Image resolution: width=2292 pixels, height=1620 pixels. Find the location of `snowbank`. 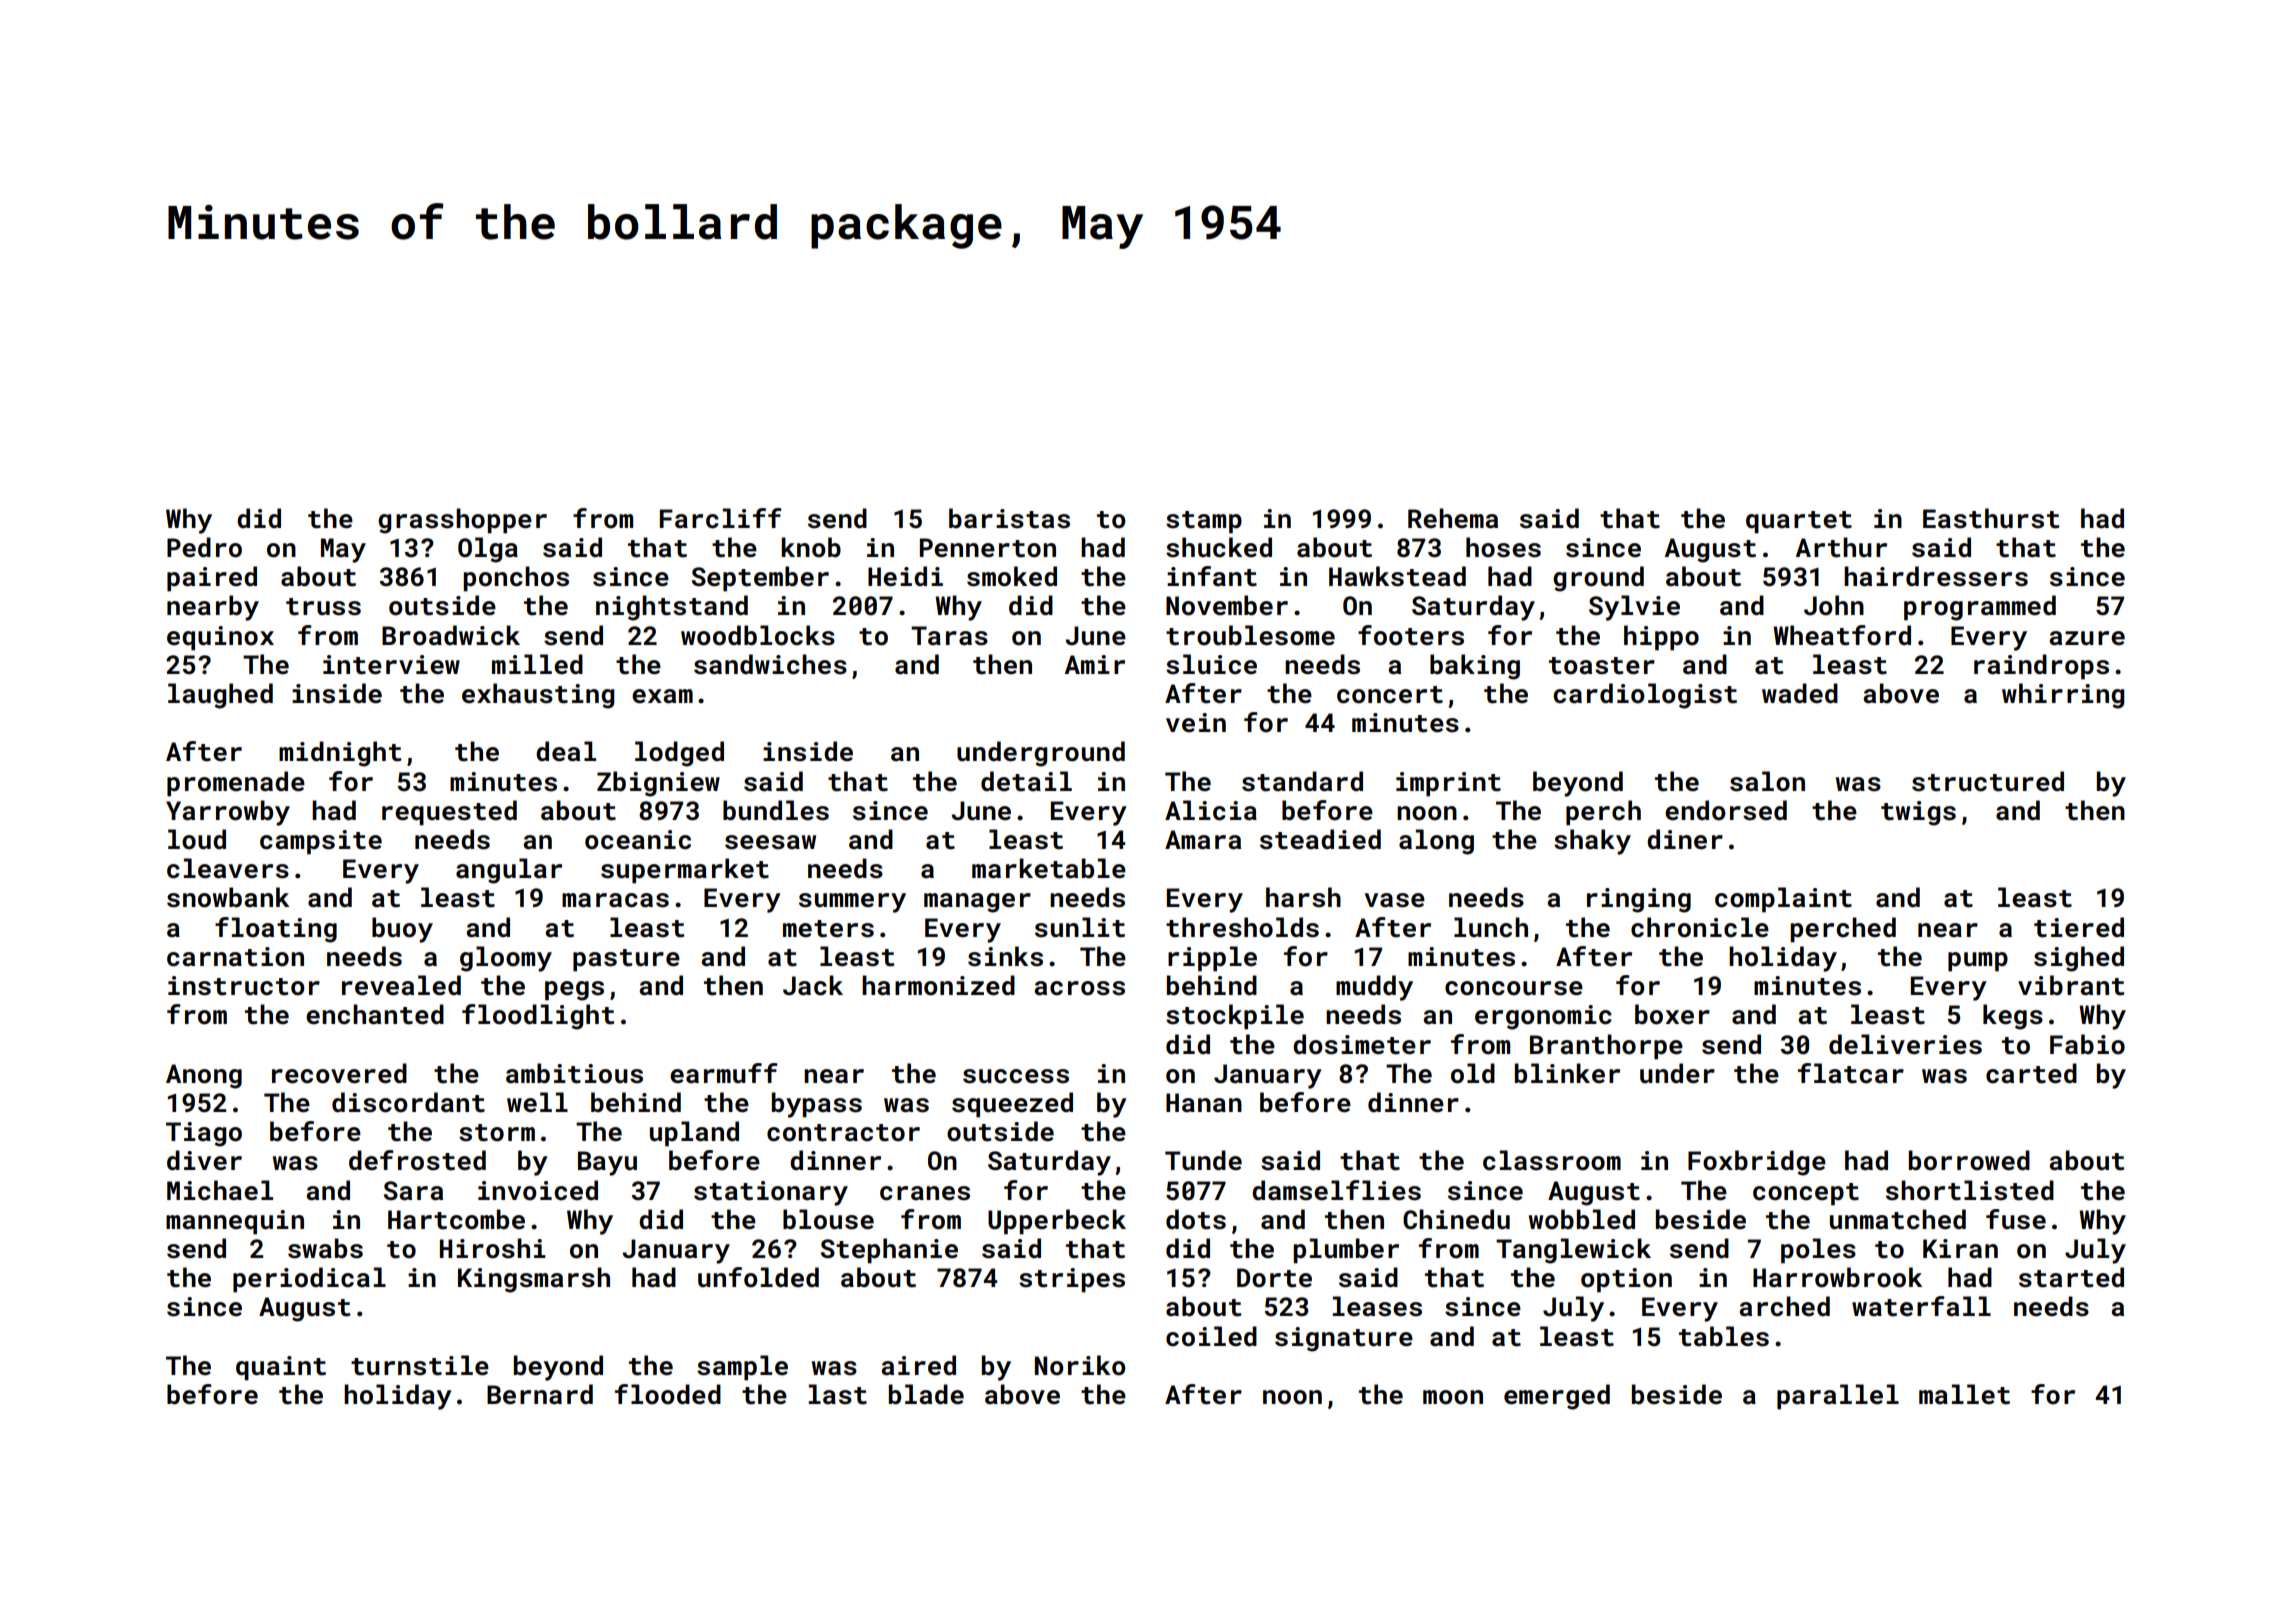

snowbank is located at coordinates (228, 897).
